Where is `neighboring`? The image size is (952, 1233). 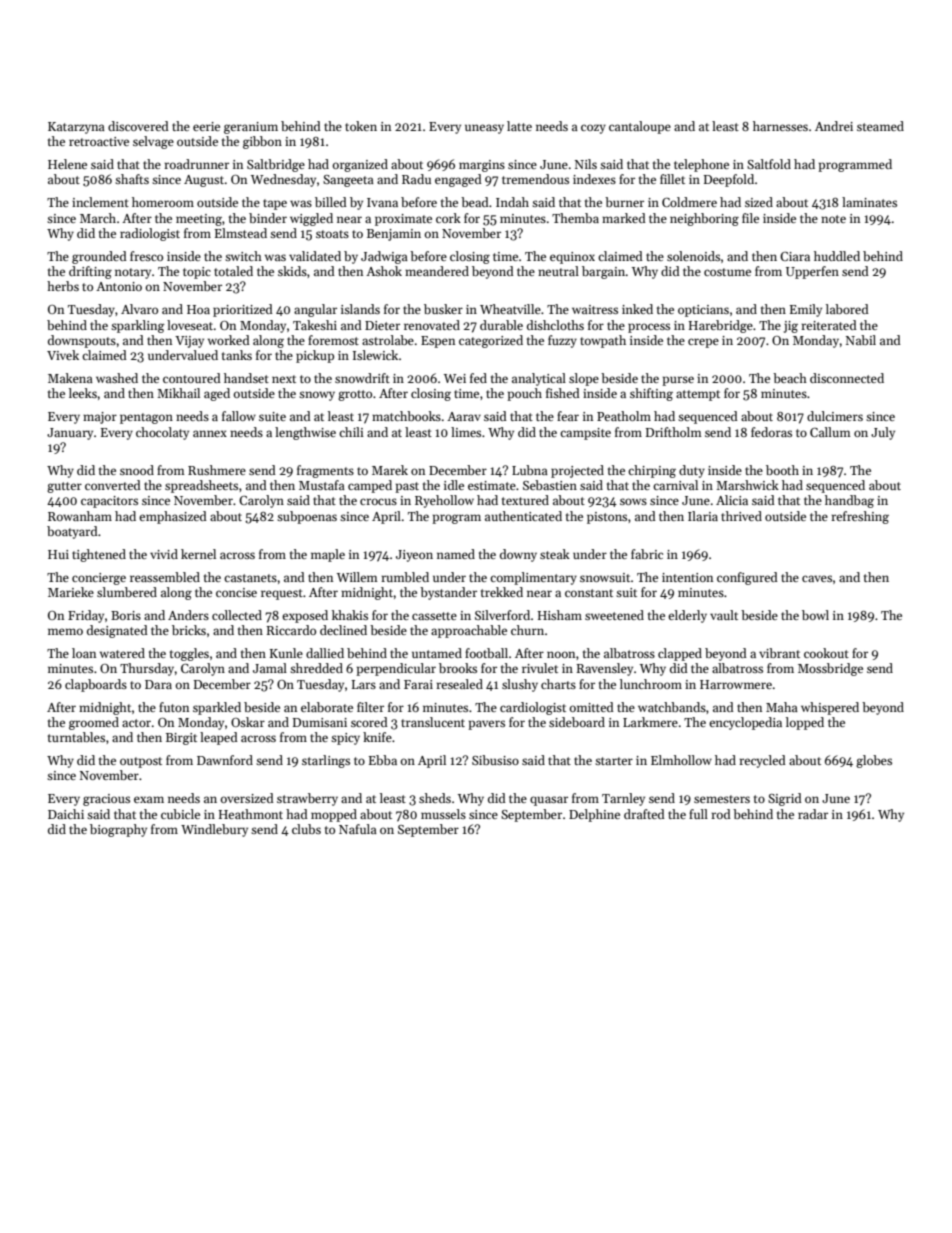
neighboring is located at coordinates (704, 219).
